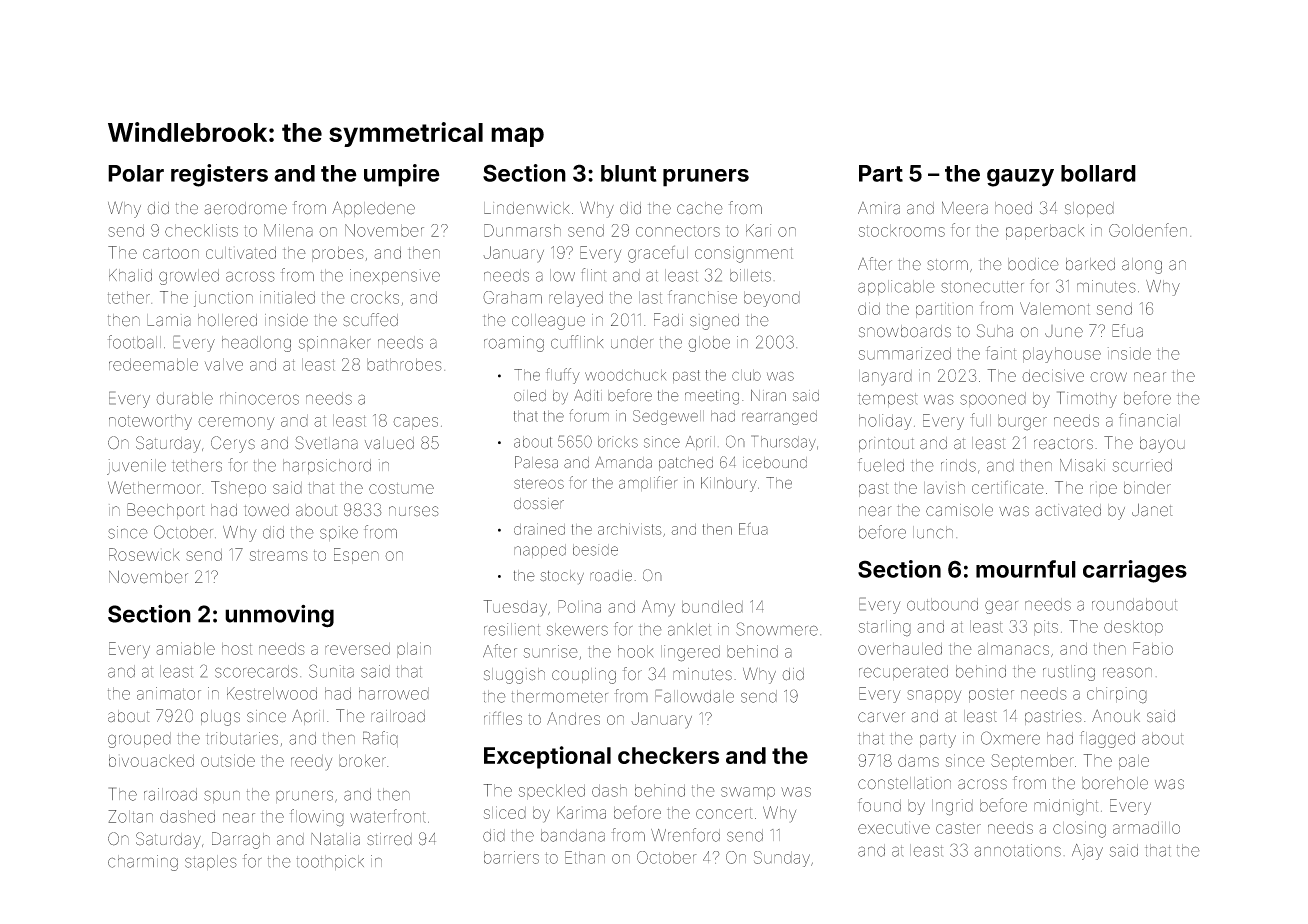  Describe the element at coordinates (618, 442) in the page. I see `bricks` at that location.
